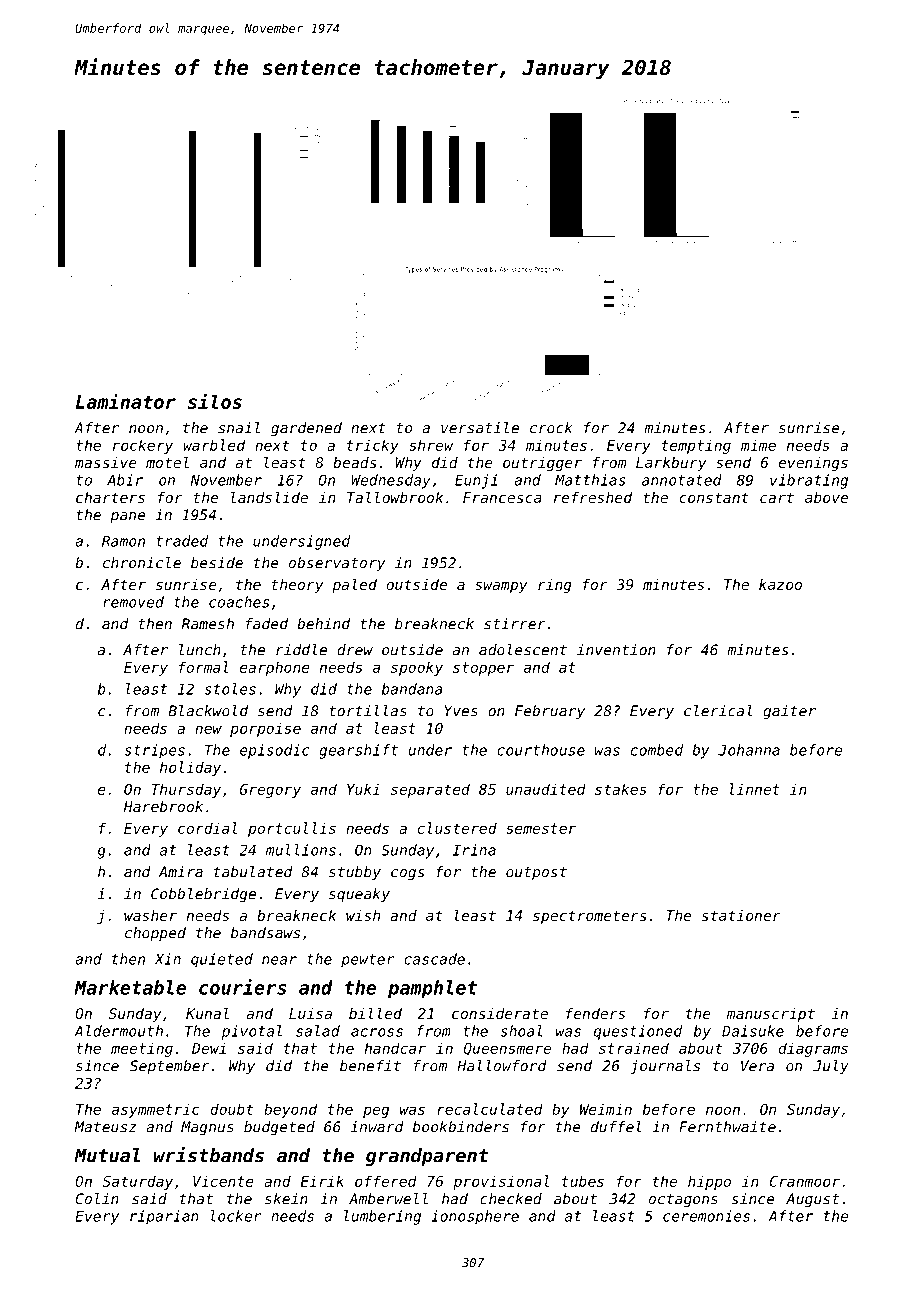  I want to click on kazoo, so click(780, 584).
